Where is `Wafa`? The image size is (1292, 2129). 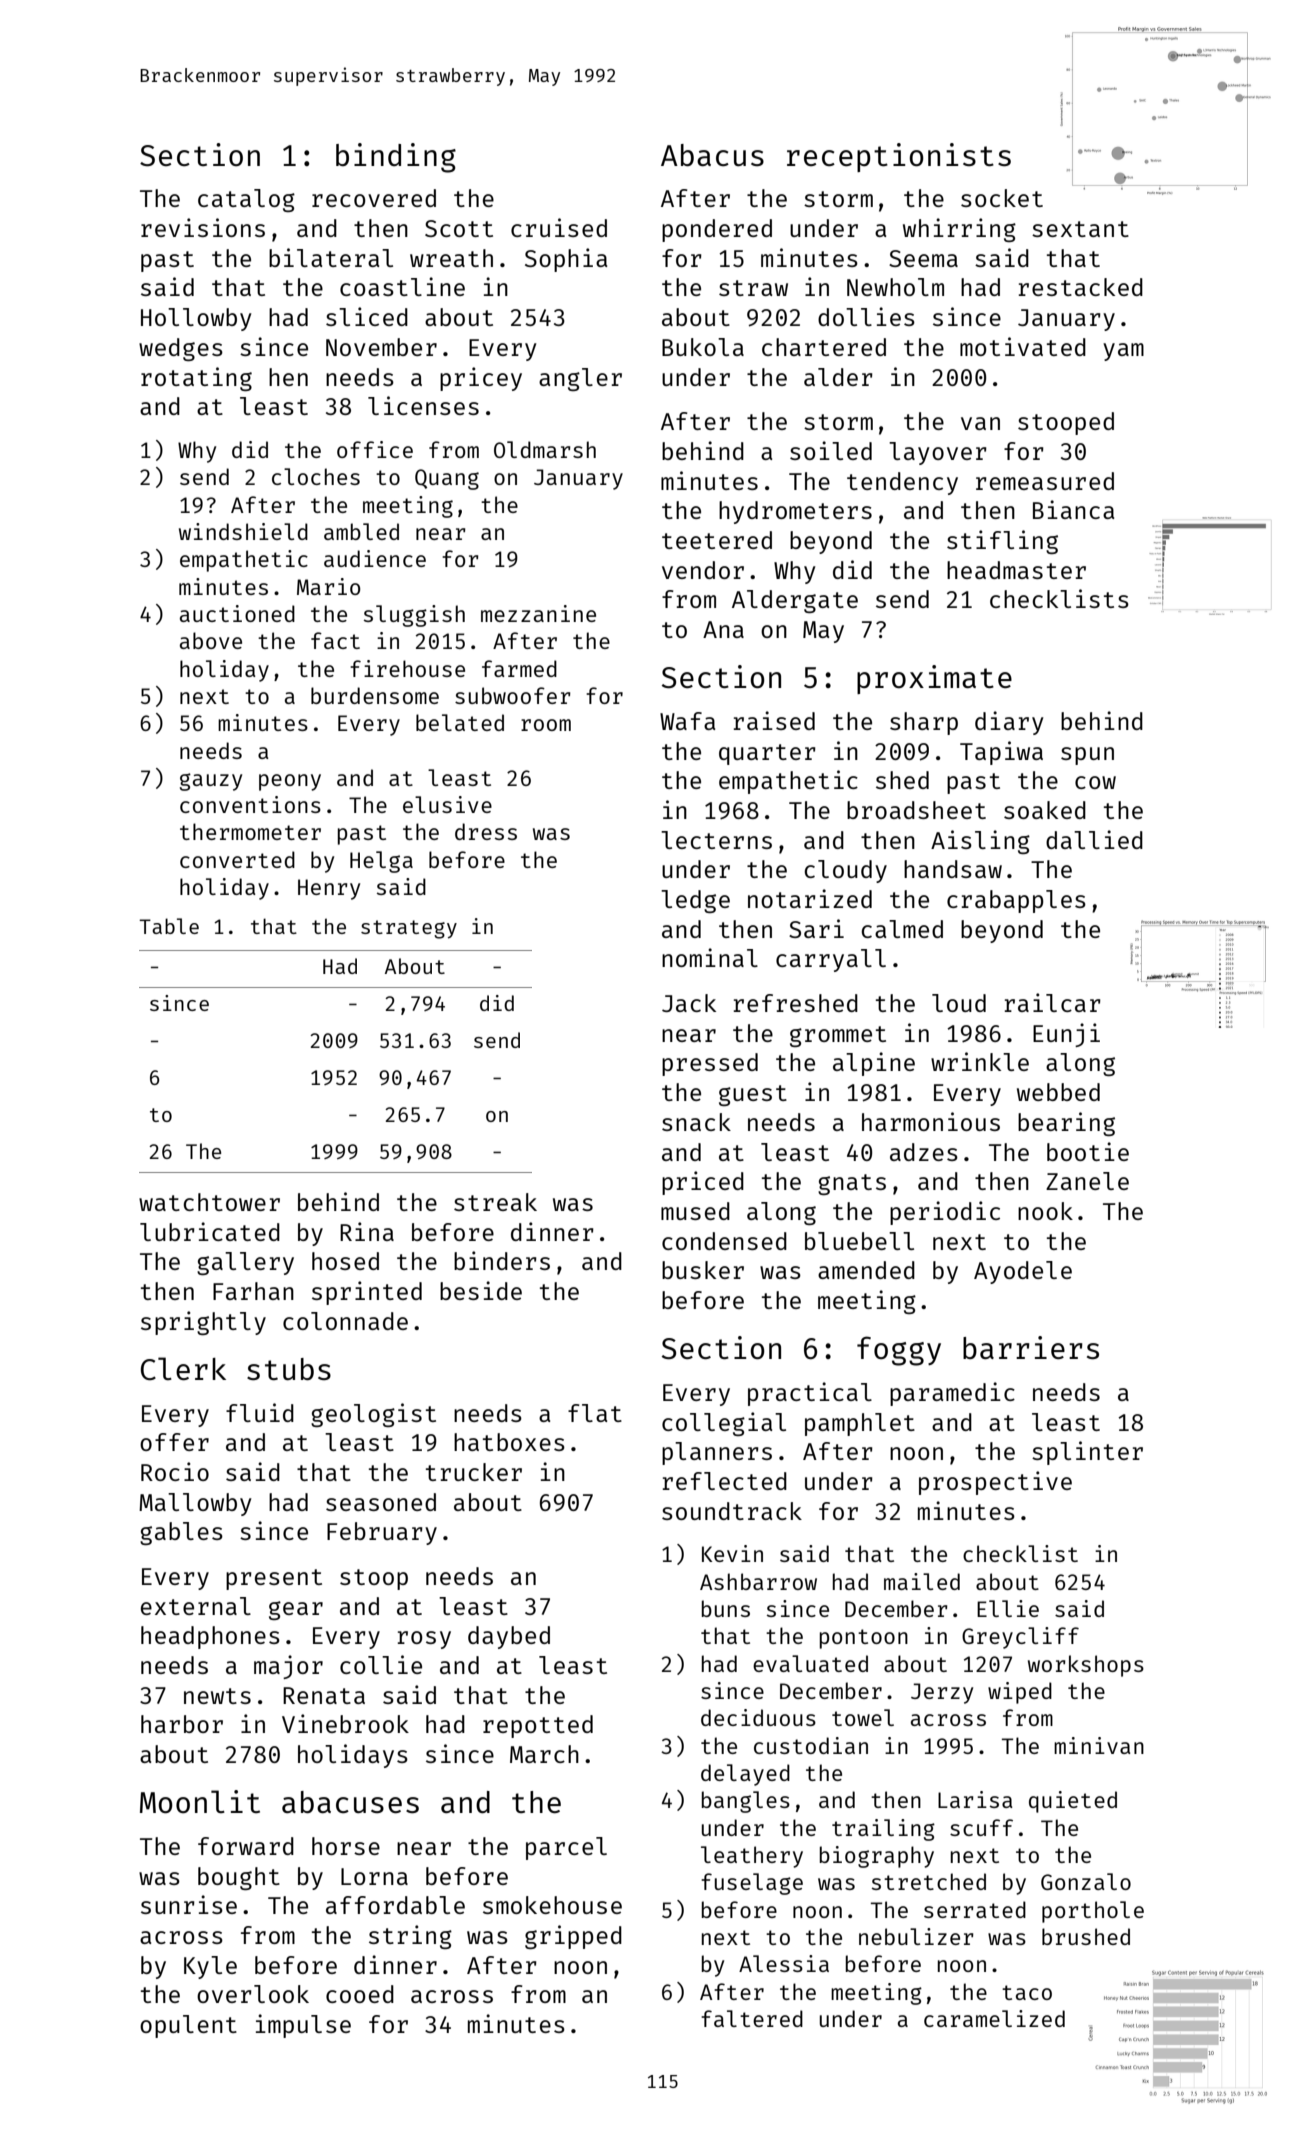 Wafa is located at coordinates (687, 721).
